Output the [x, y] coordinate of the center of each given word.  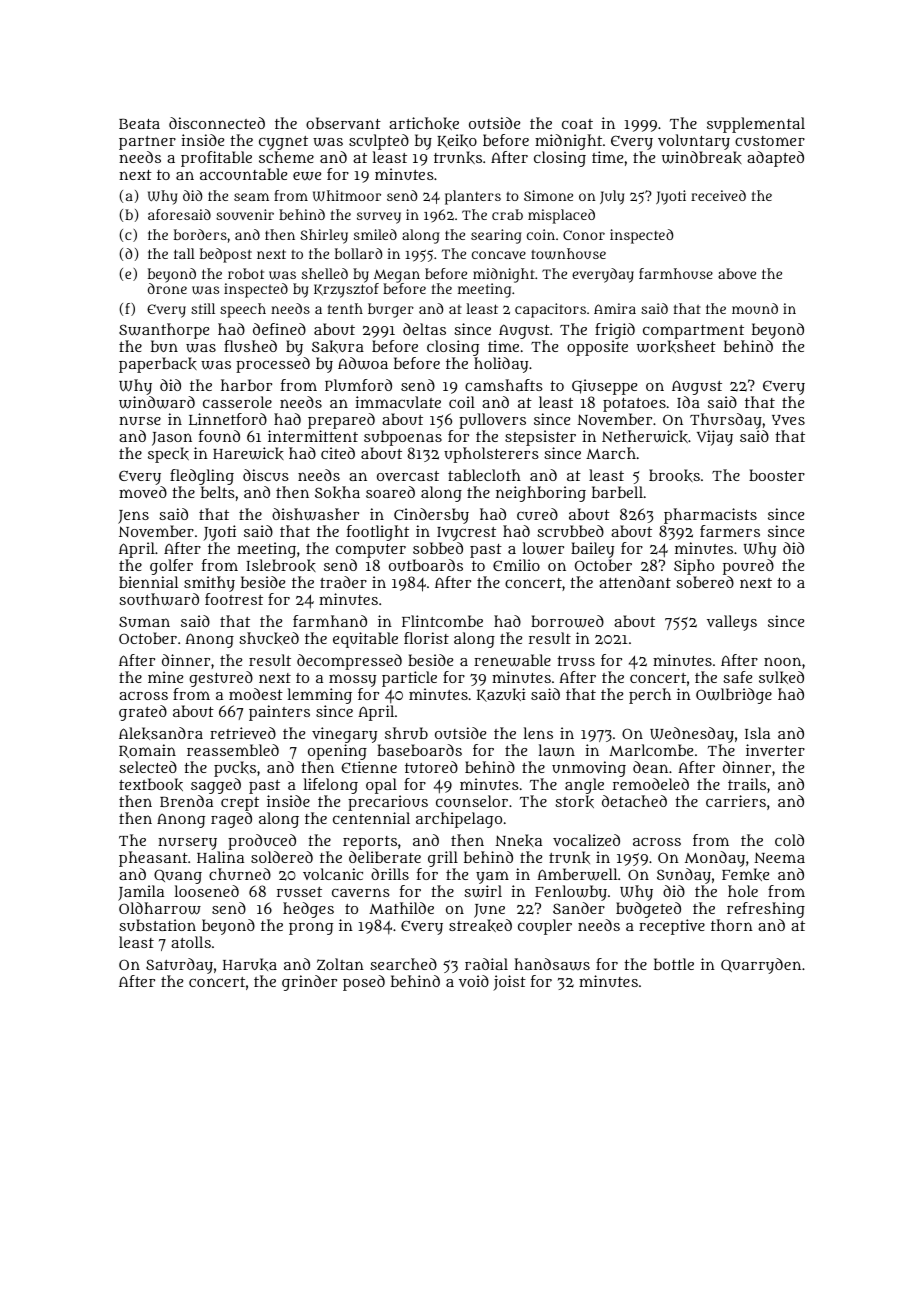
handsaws [552, 964]
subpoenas [403, 438]
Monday [715, 859]
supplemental [756, 125]
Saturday [179, 966]
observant [343, 123]
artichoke [424, 123]
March [611, 453]
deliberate [385, 857]
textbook [151, 784]
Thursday [726, 421]
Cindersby [431, 516]
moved [143, 492]
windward [157, 402]
